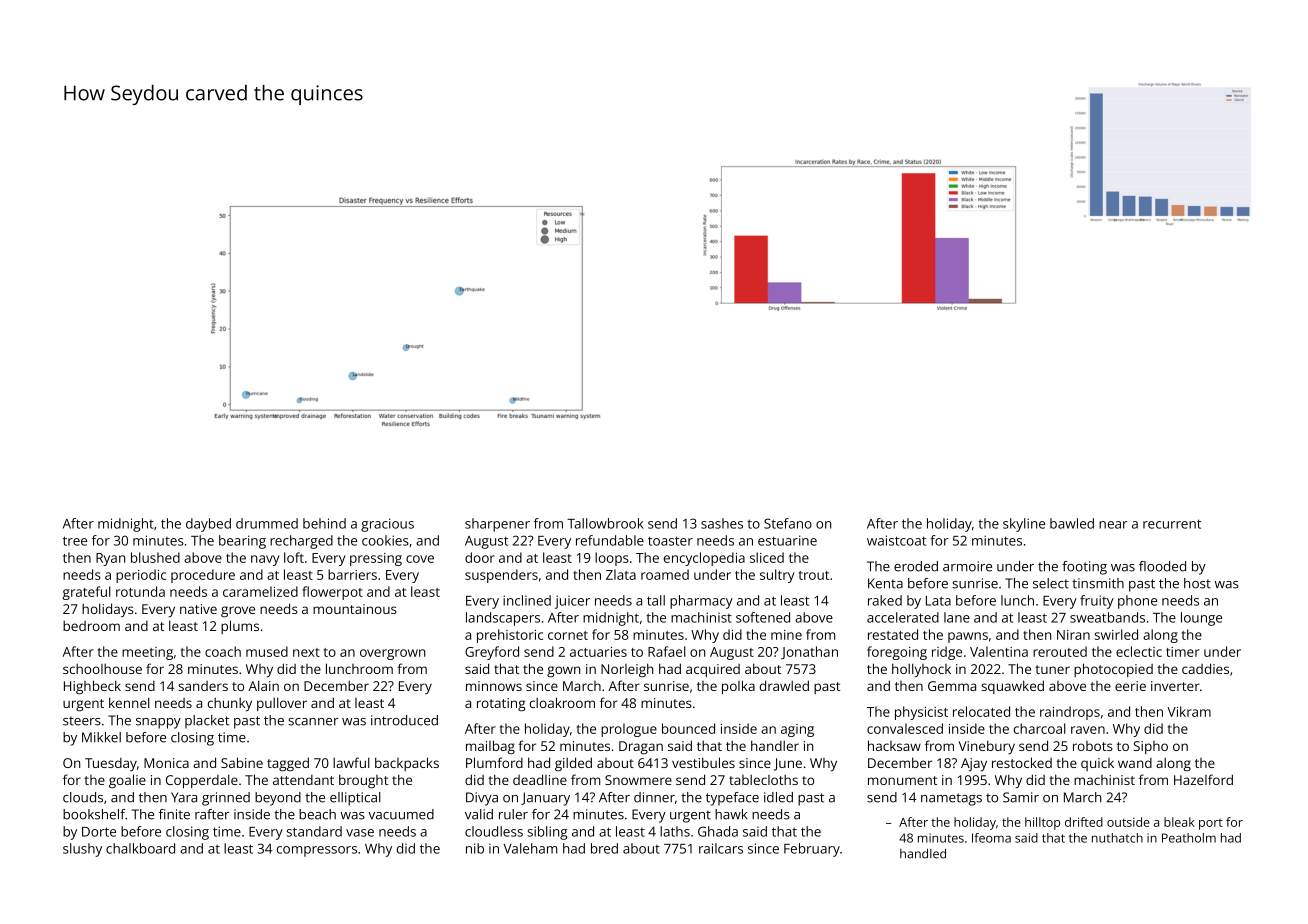  I want to click on overgrown, so click(392, 654).
